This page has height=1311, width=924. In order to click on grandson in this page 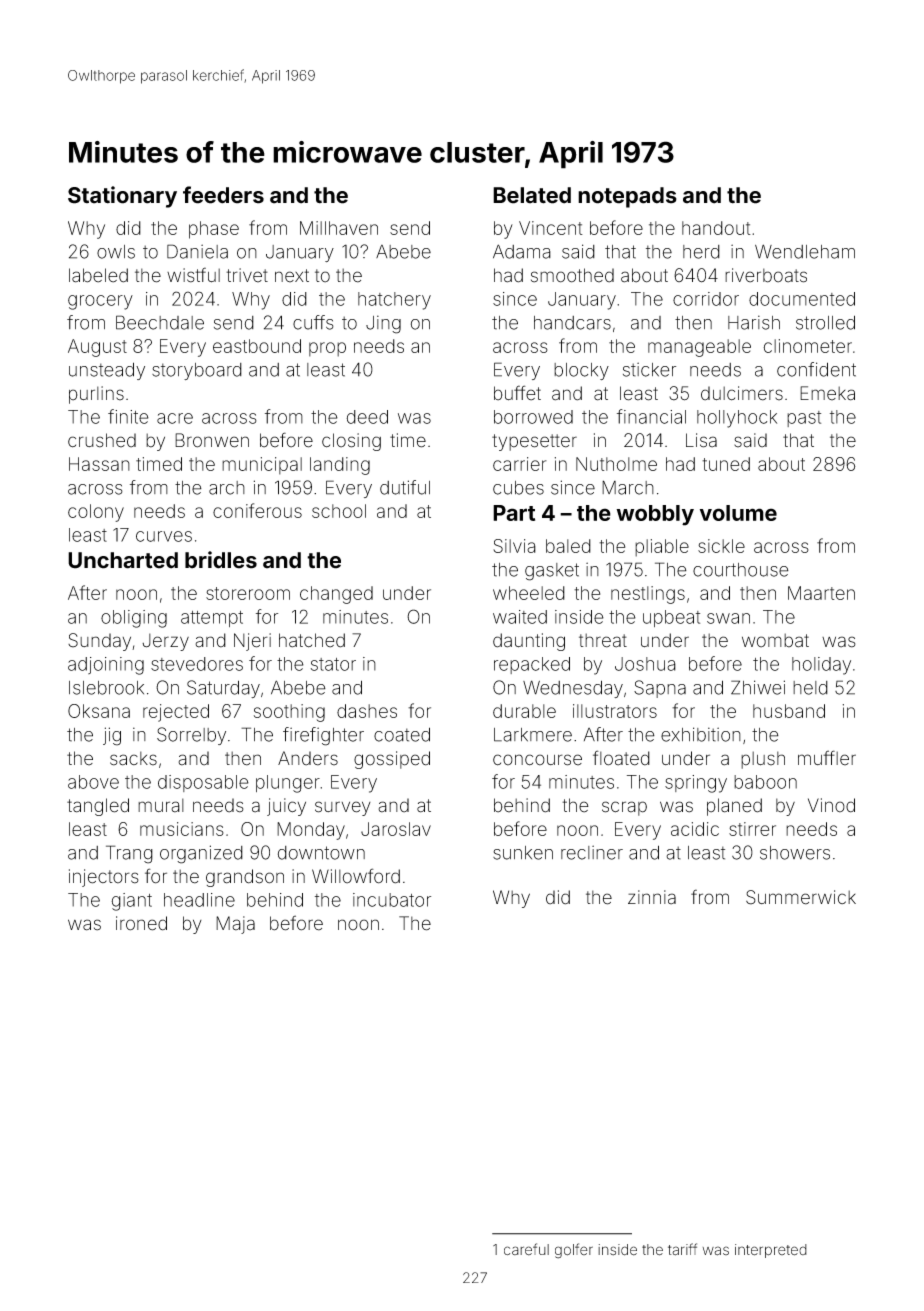, I will do `click(245, 878)`.
